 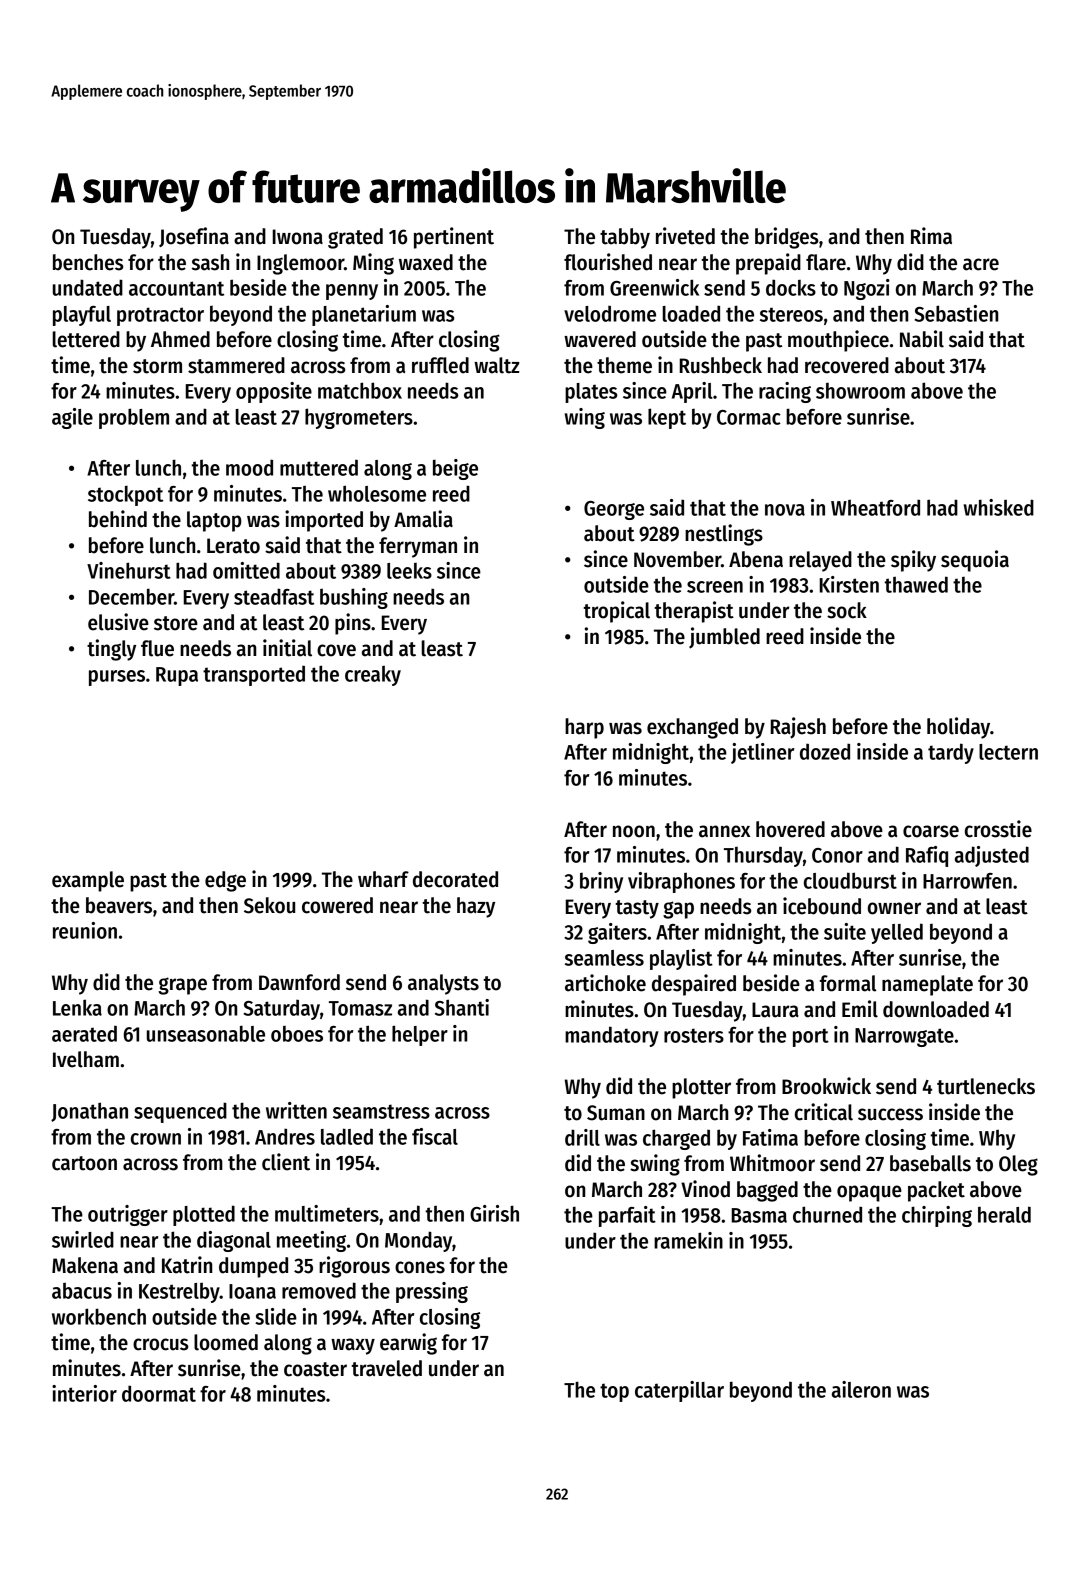 I want to click on despaired, so click(x=694, y=985).
